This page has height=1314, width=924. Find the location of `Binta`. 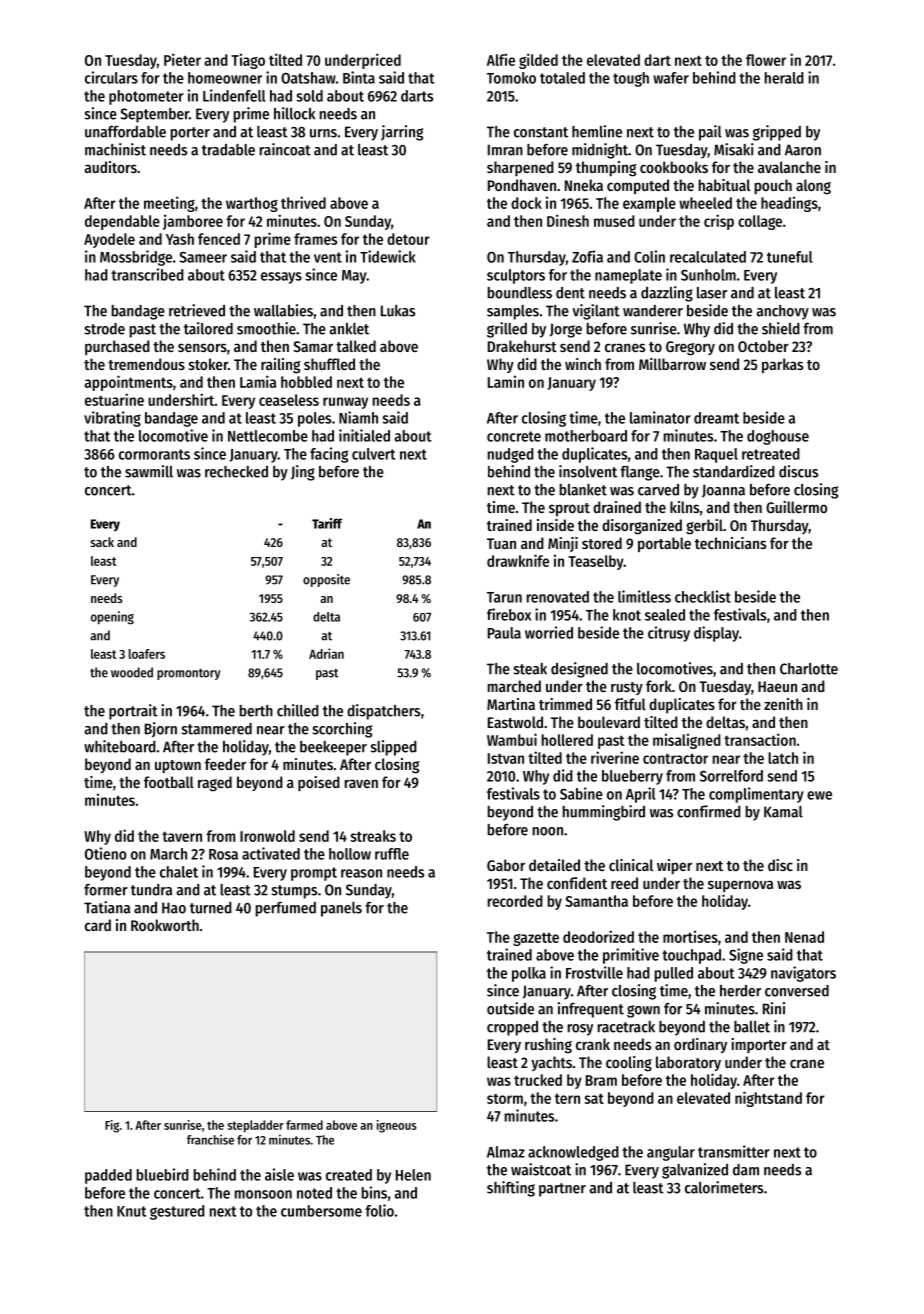

Binta is located at coordinates (359, 77).
